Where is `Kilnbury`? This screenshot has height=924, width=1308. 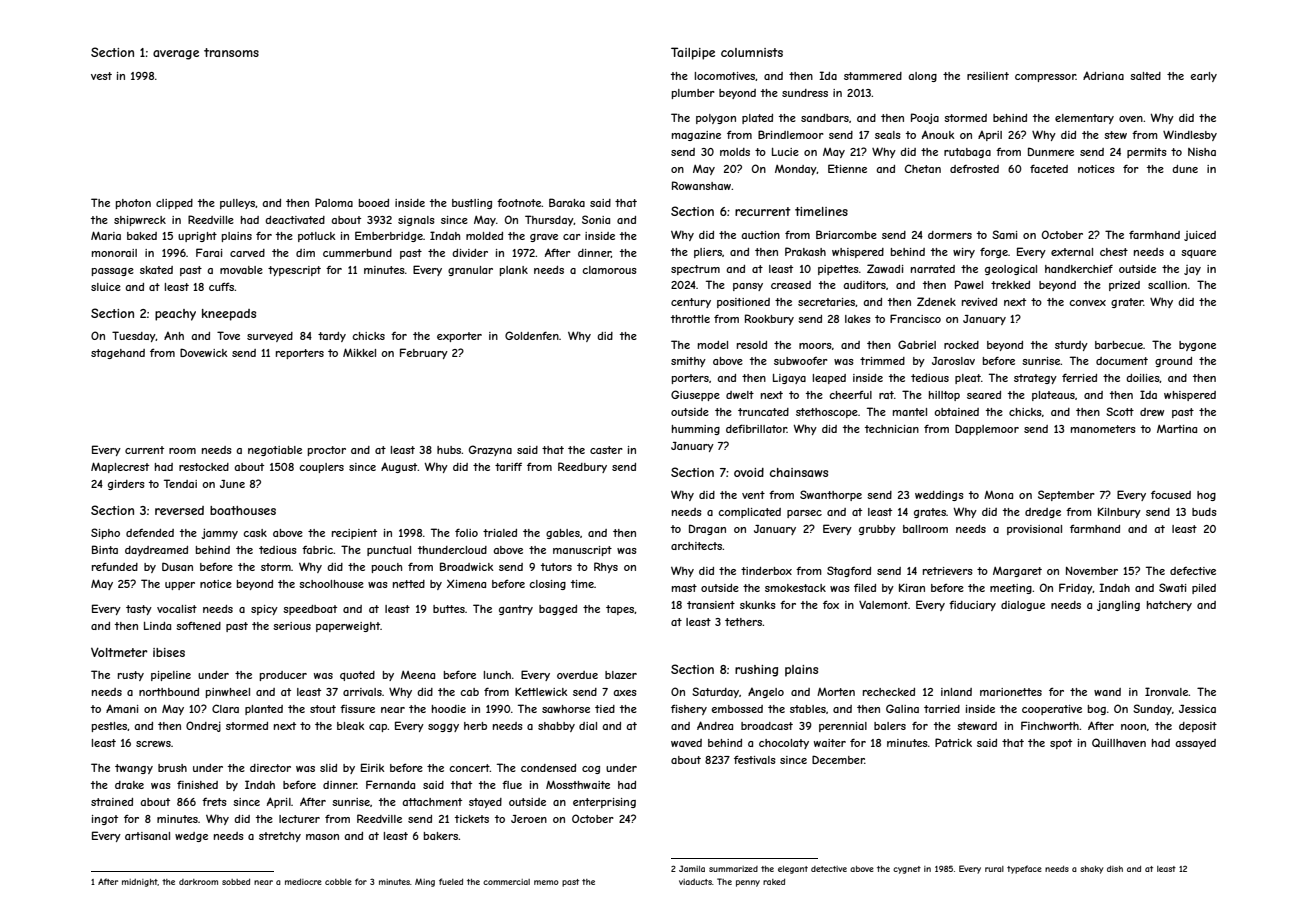 Kilnbury is located at coordinates (1119, 513).
